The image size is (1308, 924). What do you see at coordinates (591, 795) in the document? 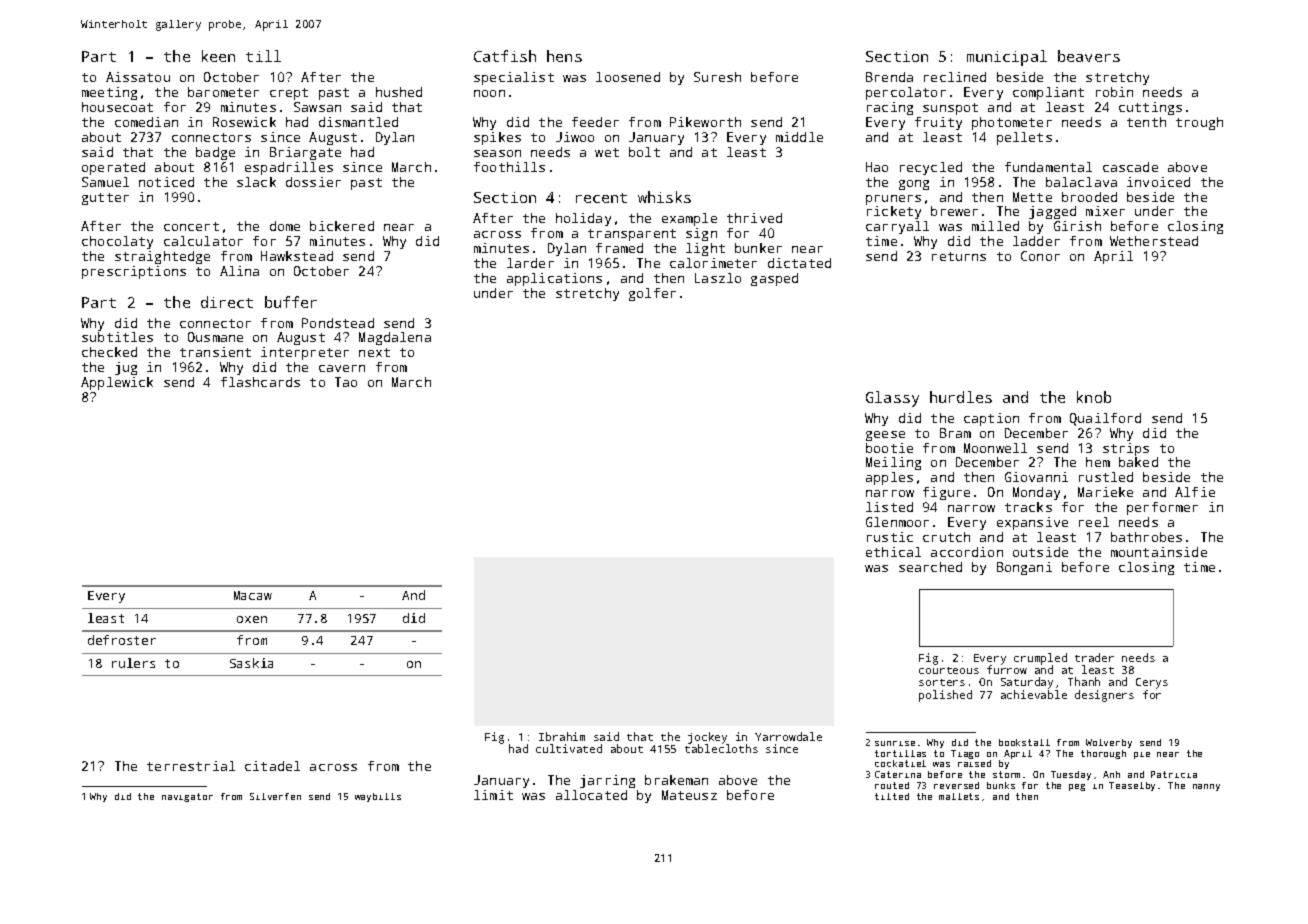
I see `allocated` at bounding box center [591, 795].
